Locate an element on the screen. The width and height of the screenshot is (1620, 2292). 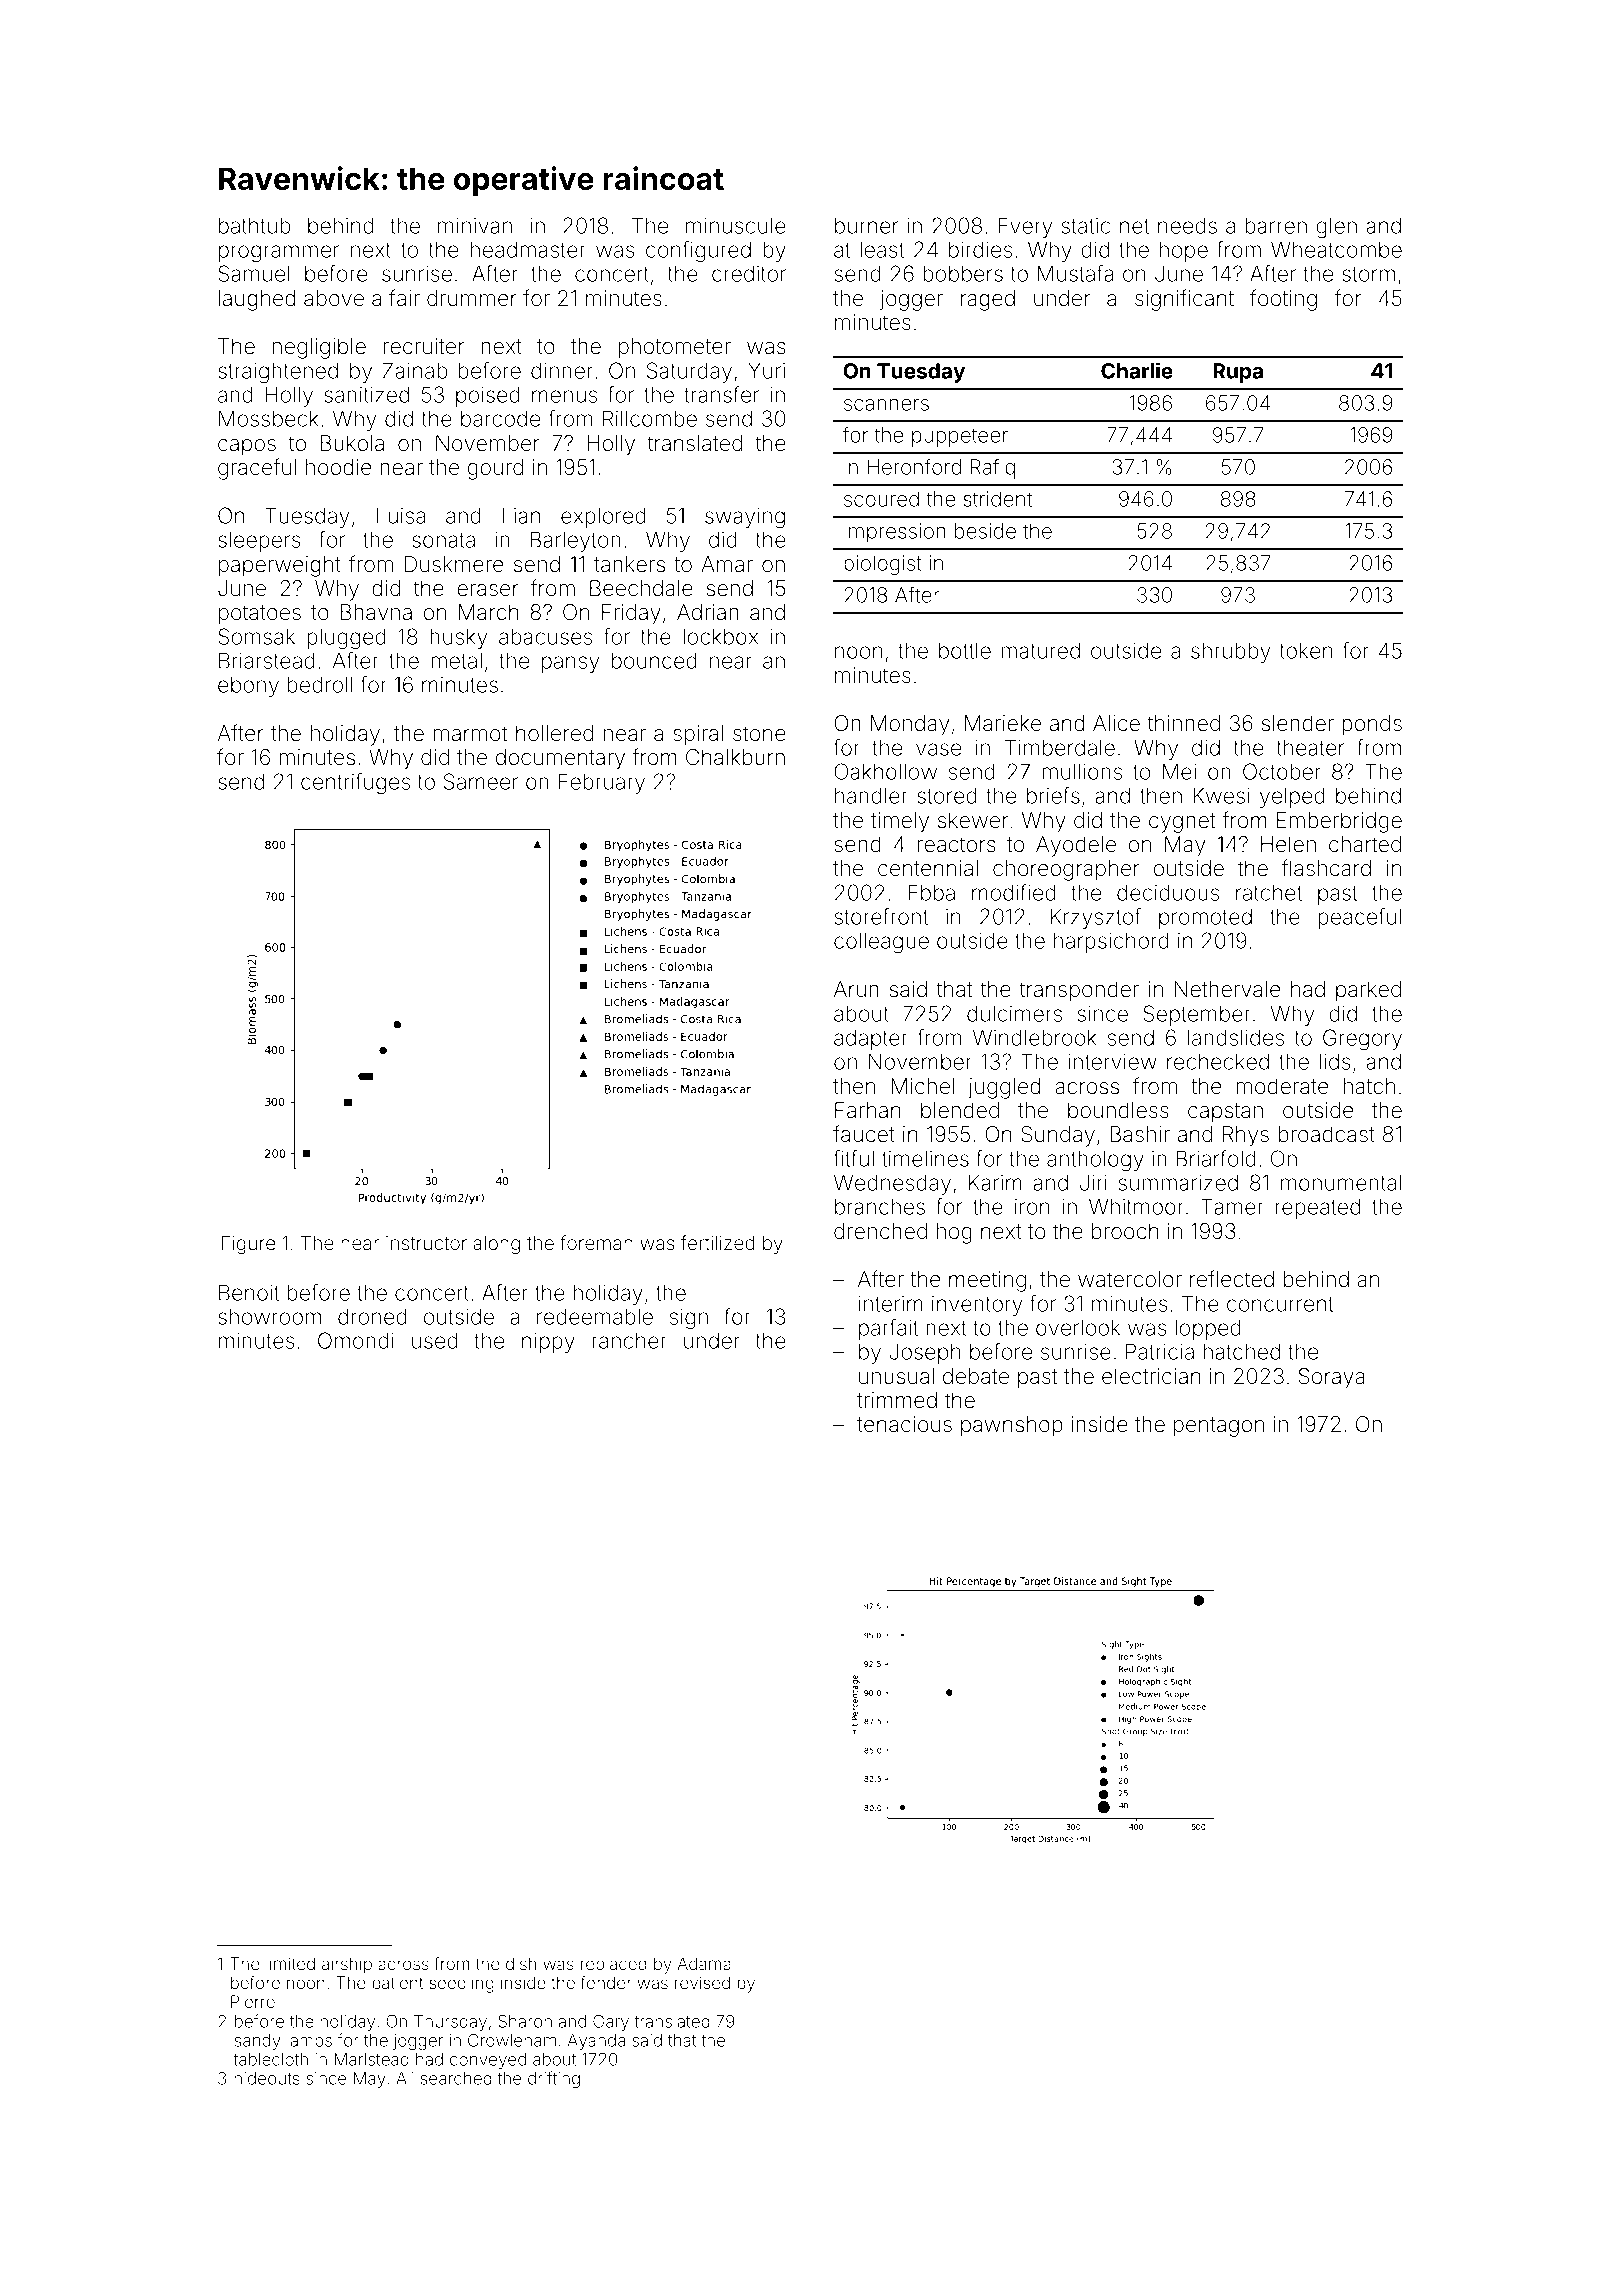
limited is located at coordinates (290, 1963).
